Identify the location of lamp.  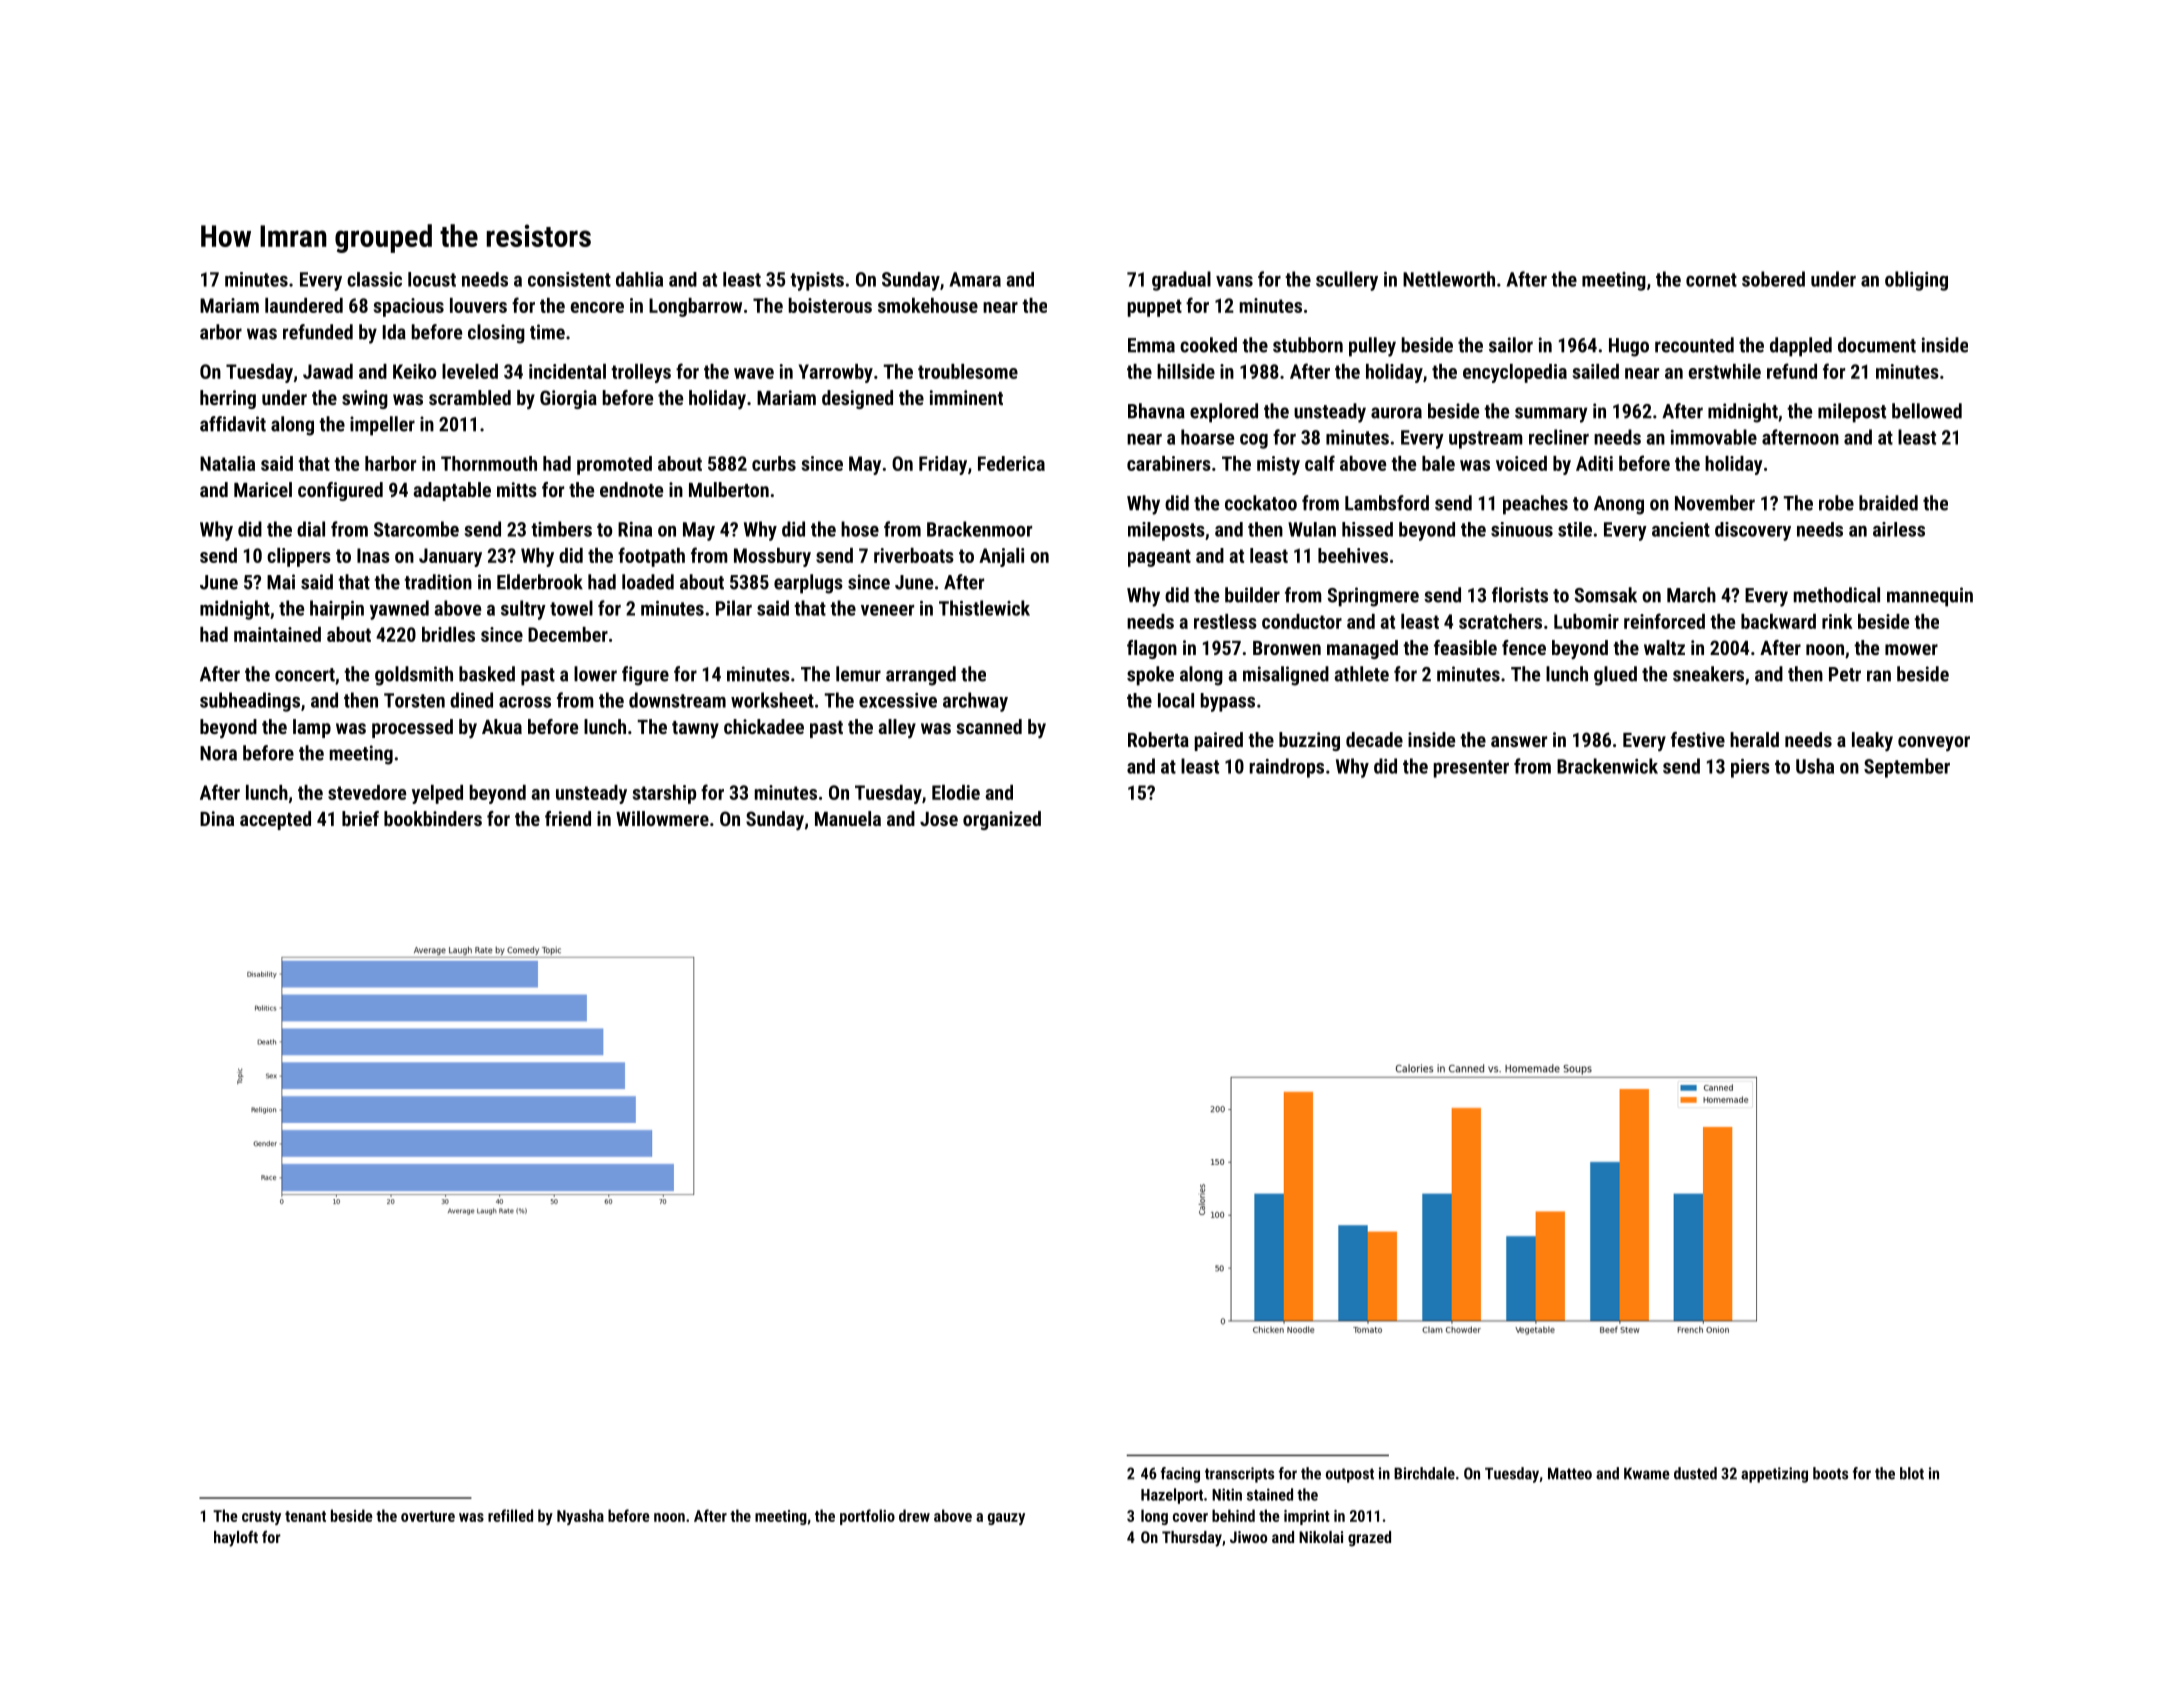
(312, 728).
